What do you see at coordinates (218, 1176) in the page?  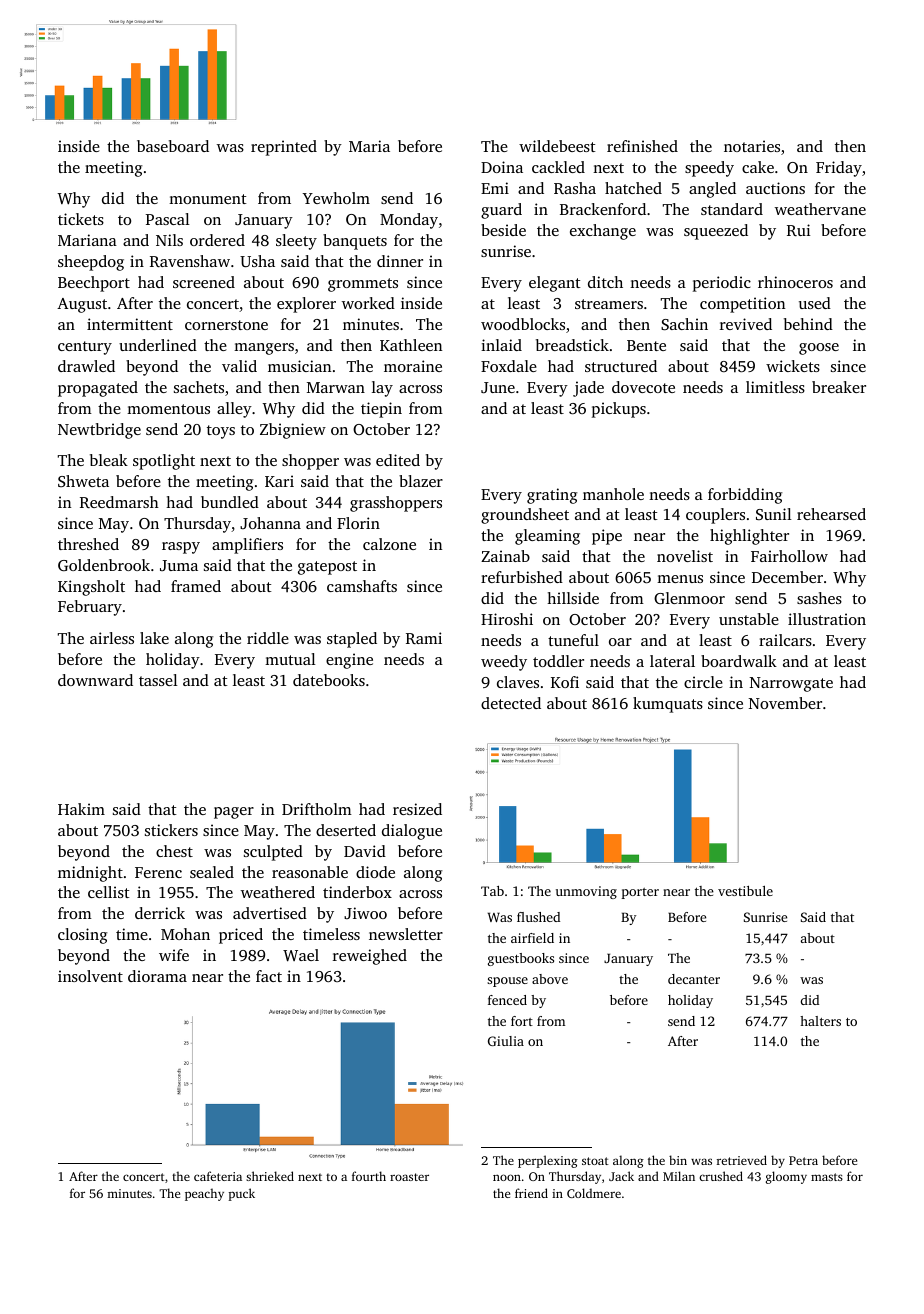 I see `cafeteria` at bounding box center [218, 1176].
